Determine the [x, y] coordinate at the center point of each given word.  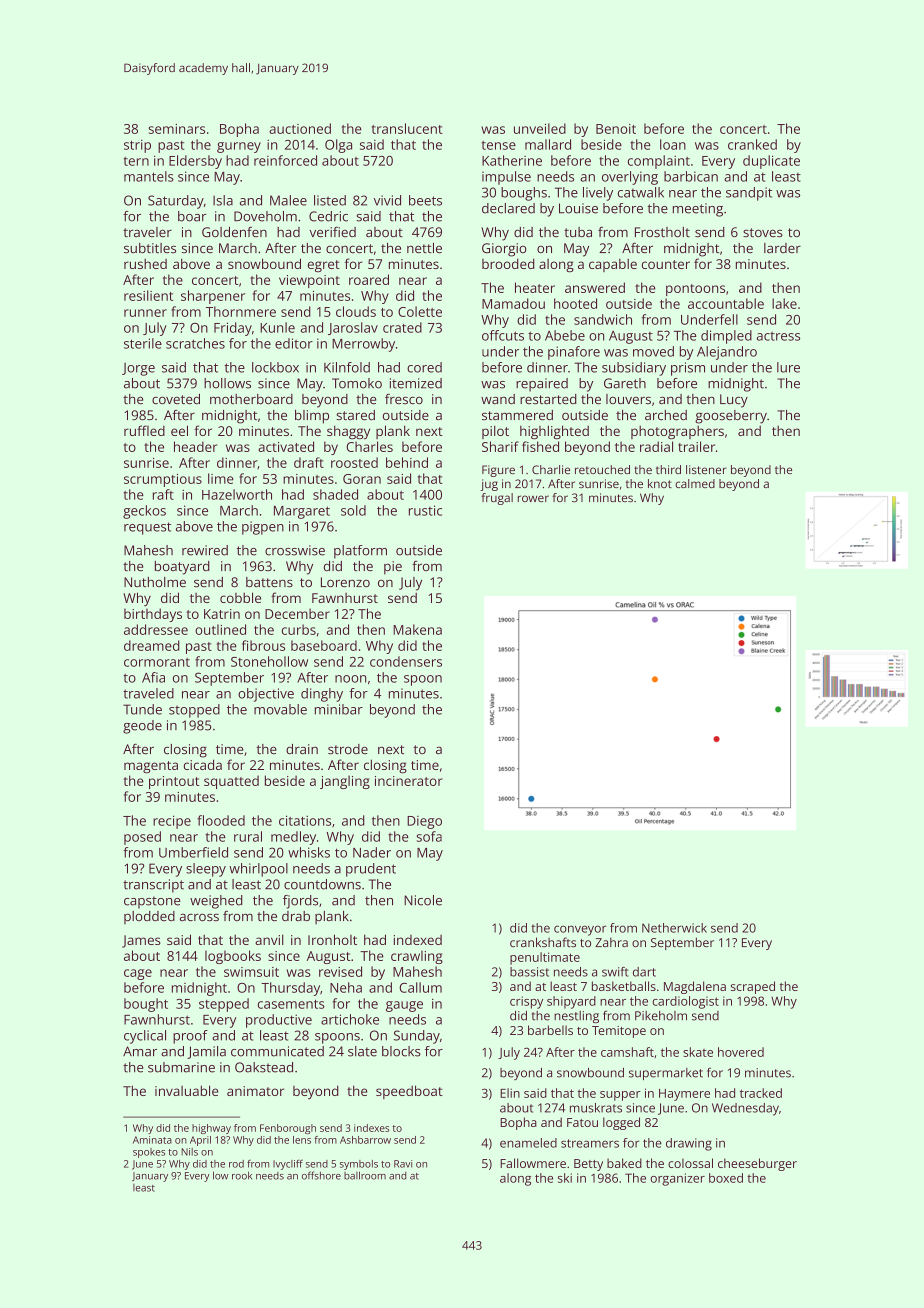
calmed [695, 483]
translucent [407, 128]
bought [146, 1005]
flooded [221, 820]
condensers [406, 661]
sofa [429, 836]
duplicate [771, 162]
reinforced [285, 160]
